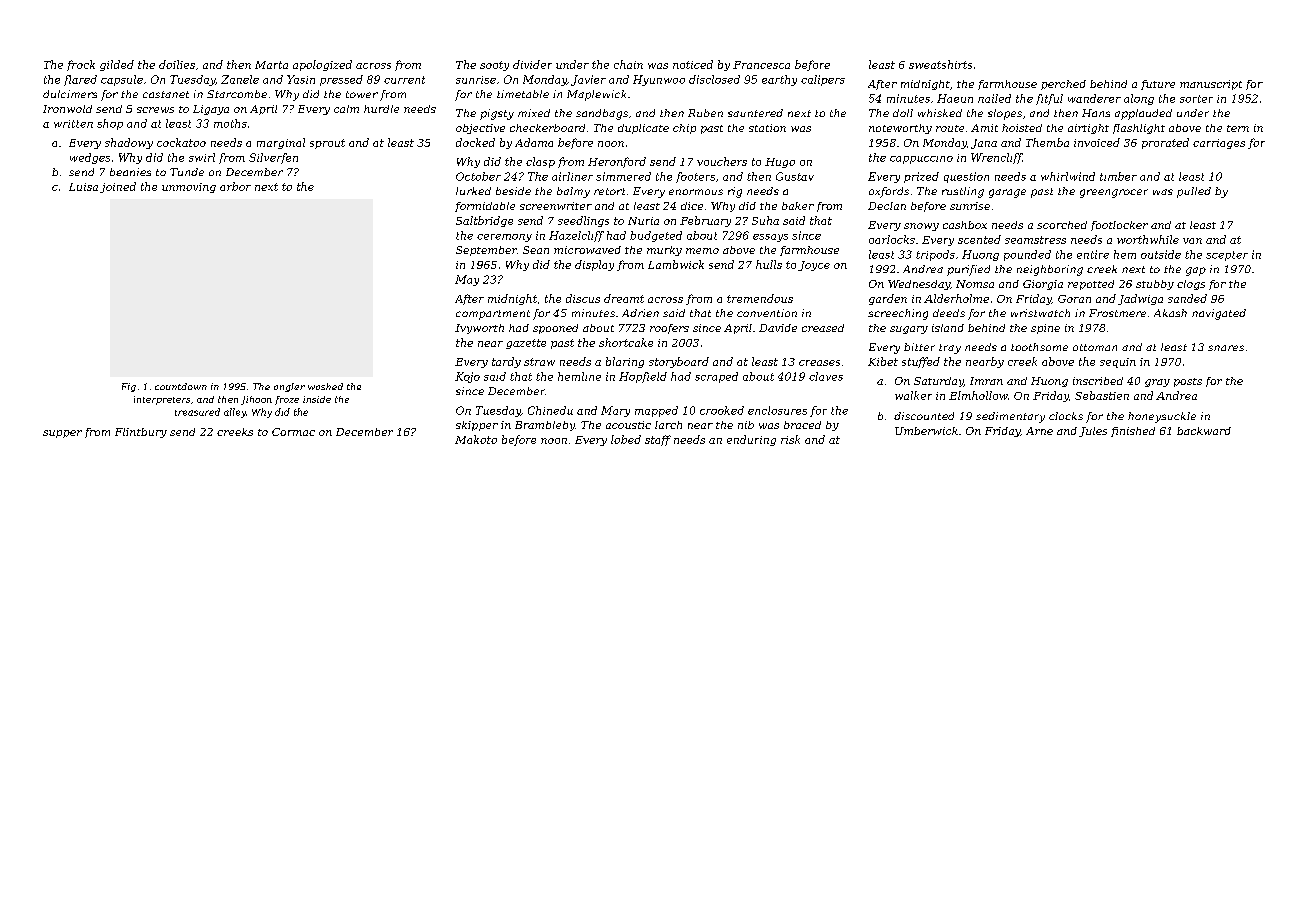 This screenshot has width=1308, height=924. Describe the element at coordinates (579, 376) in the screenshot. I see `hemline` at that location.
